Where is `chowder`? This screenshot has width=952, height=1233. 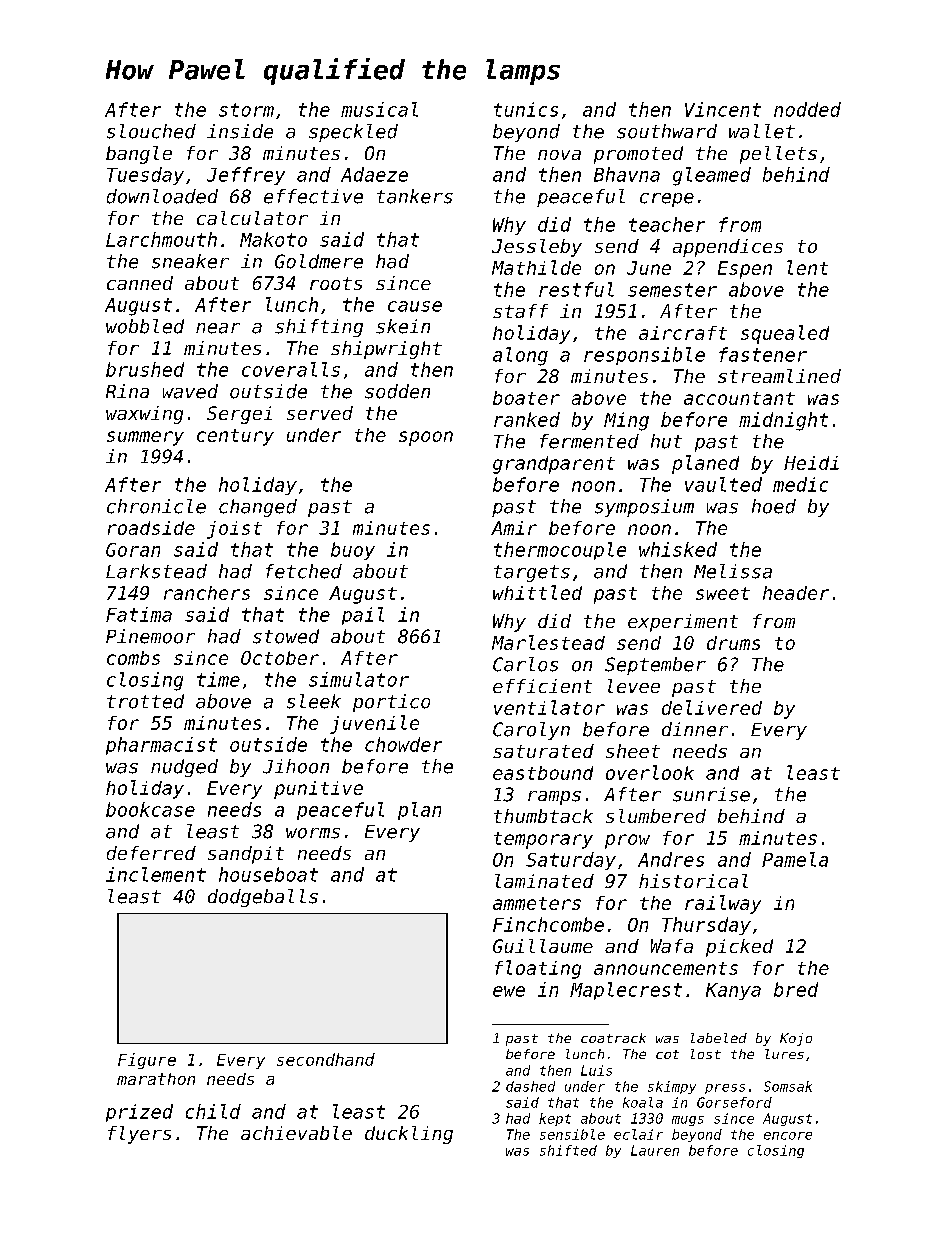
chowder is located at coordinates (403, 744).
